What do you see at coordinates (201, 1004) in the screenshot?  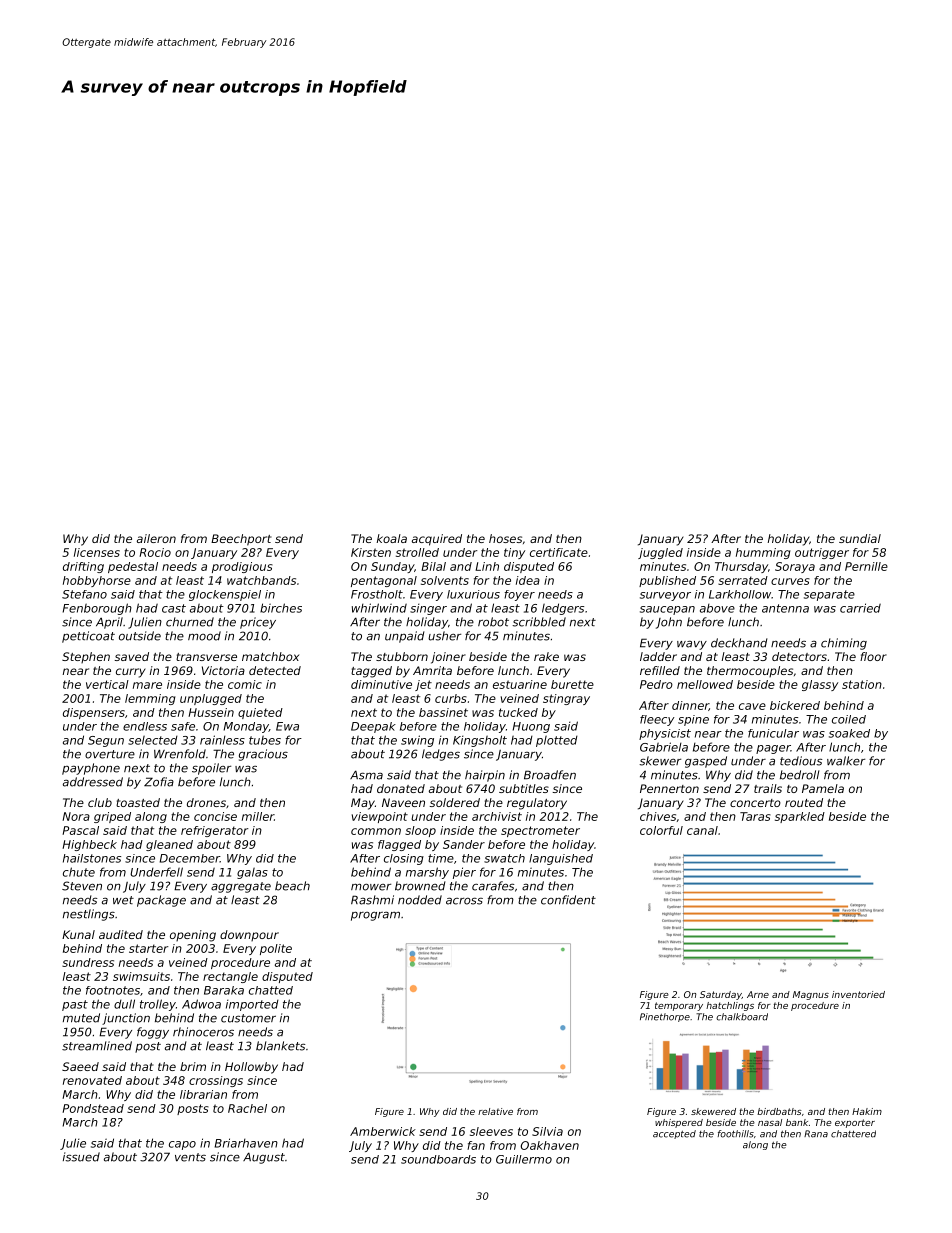 I see `Adwoa` at bounding box center [201, 1004].
